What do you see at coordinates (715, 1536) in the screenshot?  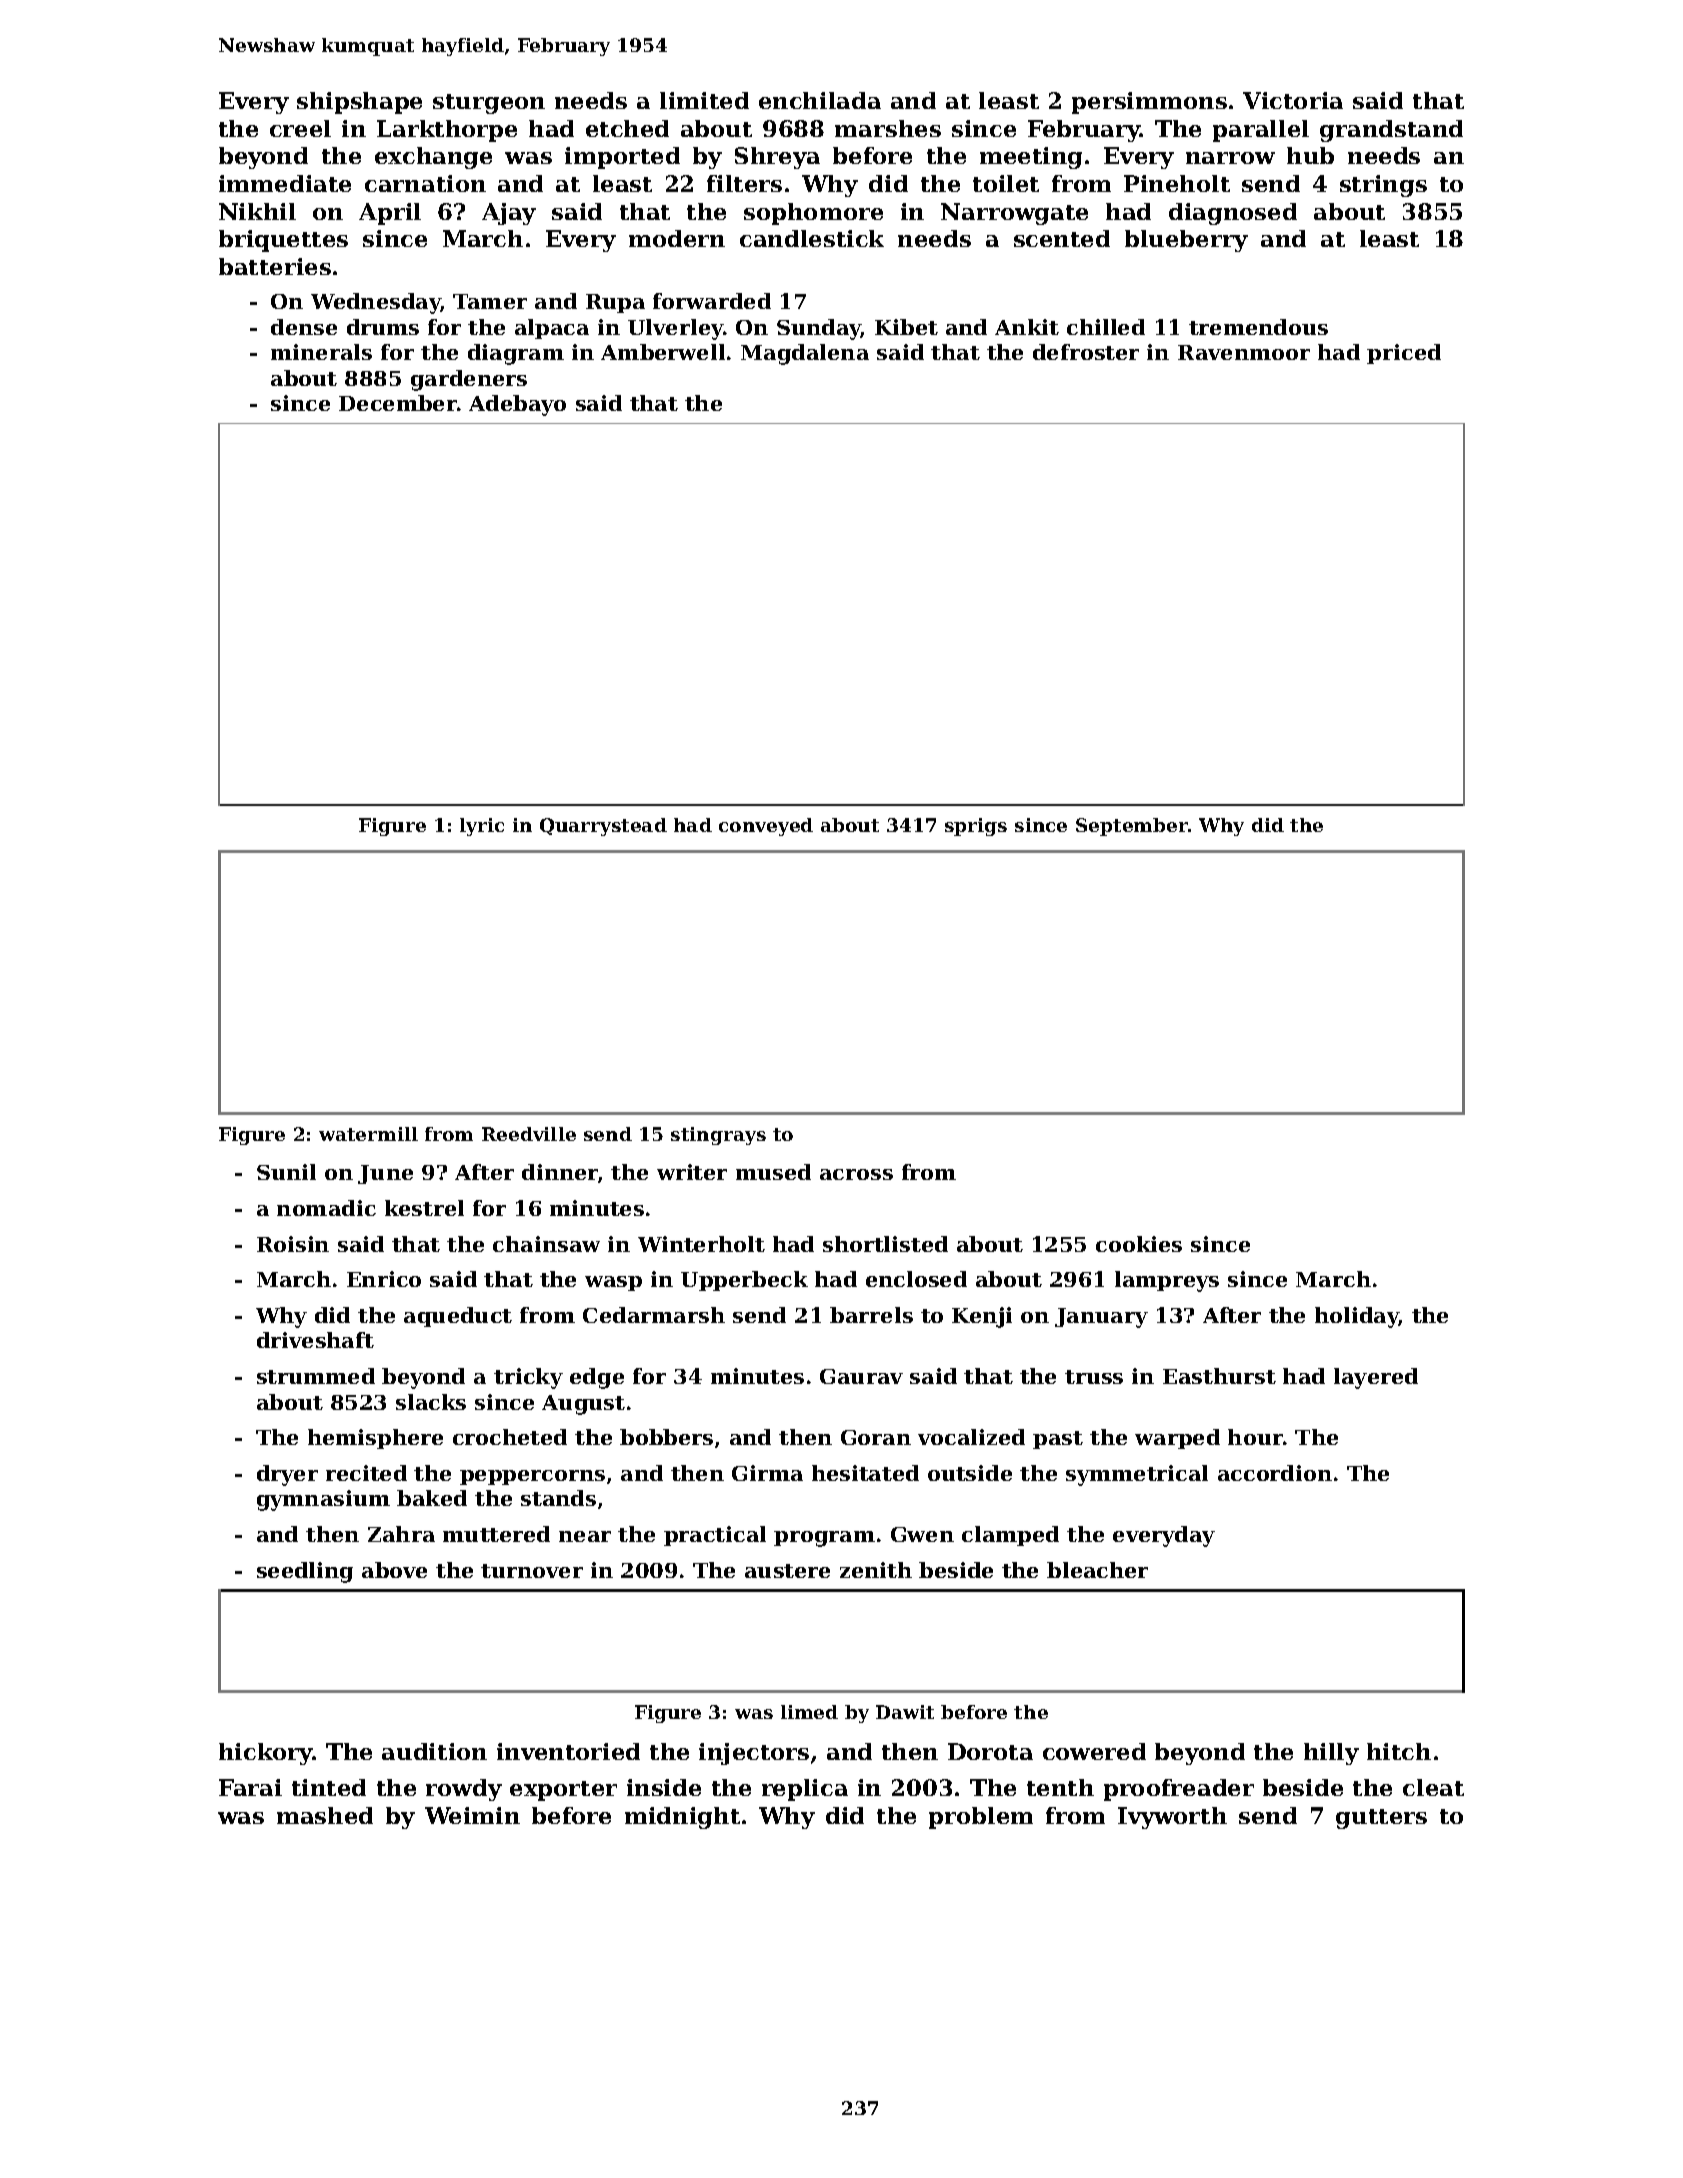 I see `practical` at bounding box center [715, 1536].
